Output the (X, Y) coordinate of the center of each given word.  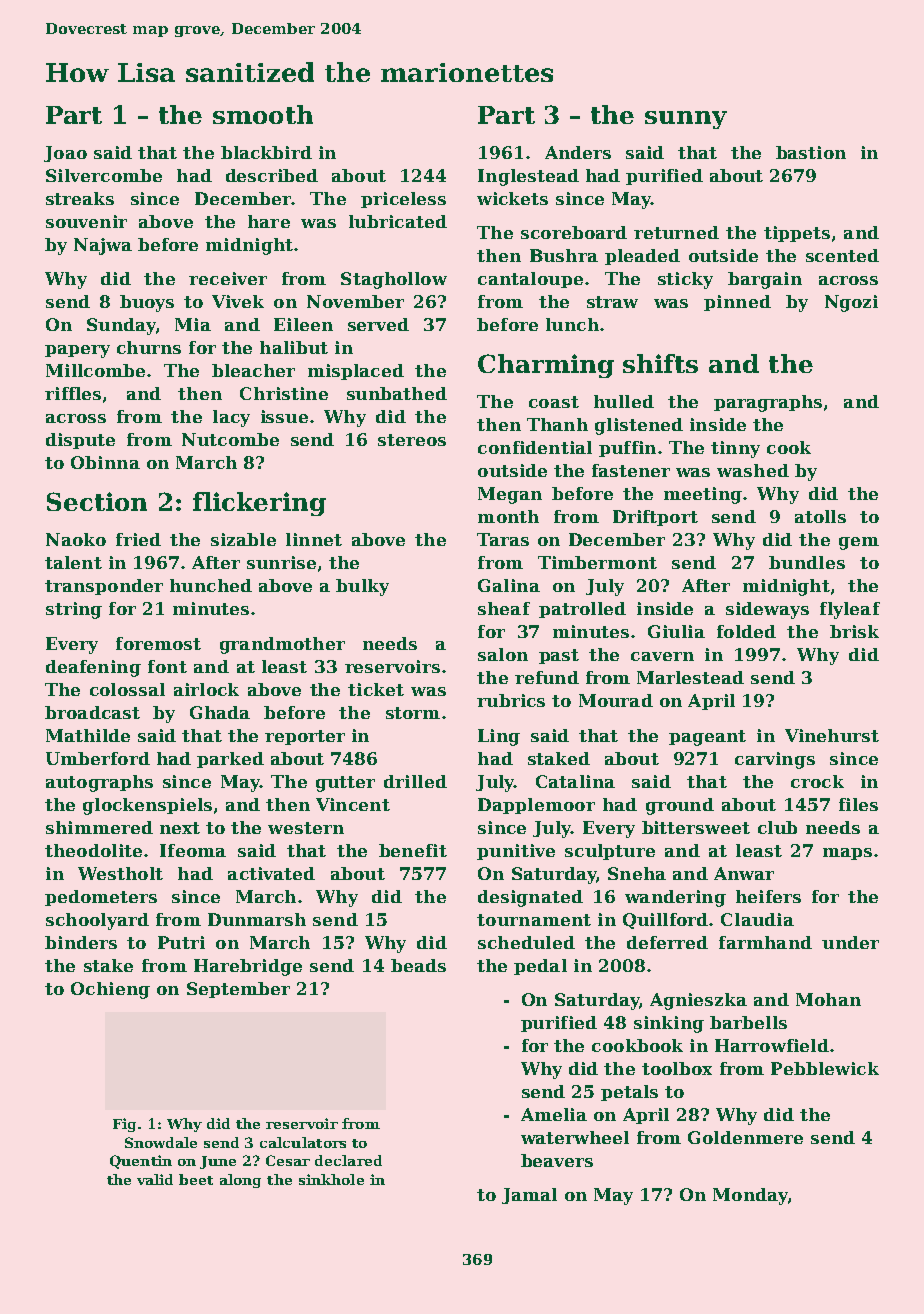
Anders (578, 152)
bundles (807, 562)
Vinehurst (832, 735)
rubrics (511, 700)
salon (503, 654)
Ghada (220, 712)
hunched (211, 585)
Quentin (141, 1162)
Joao (65, 154)
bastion (811, 152)
